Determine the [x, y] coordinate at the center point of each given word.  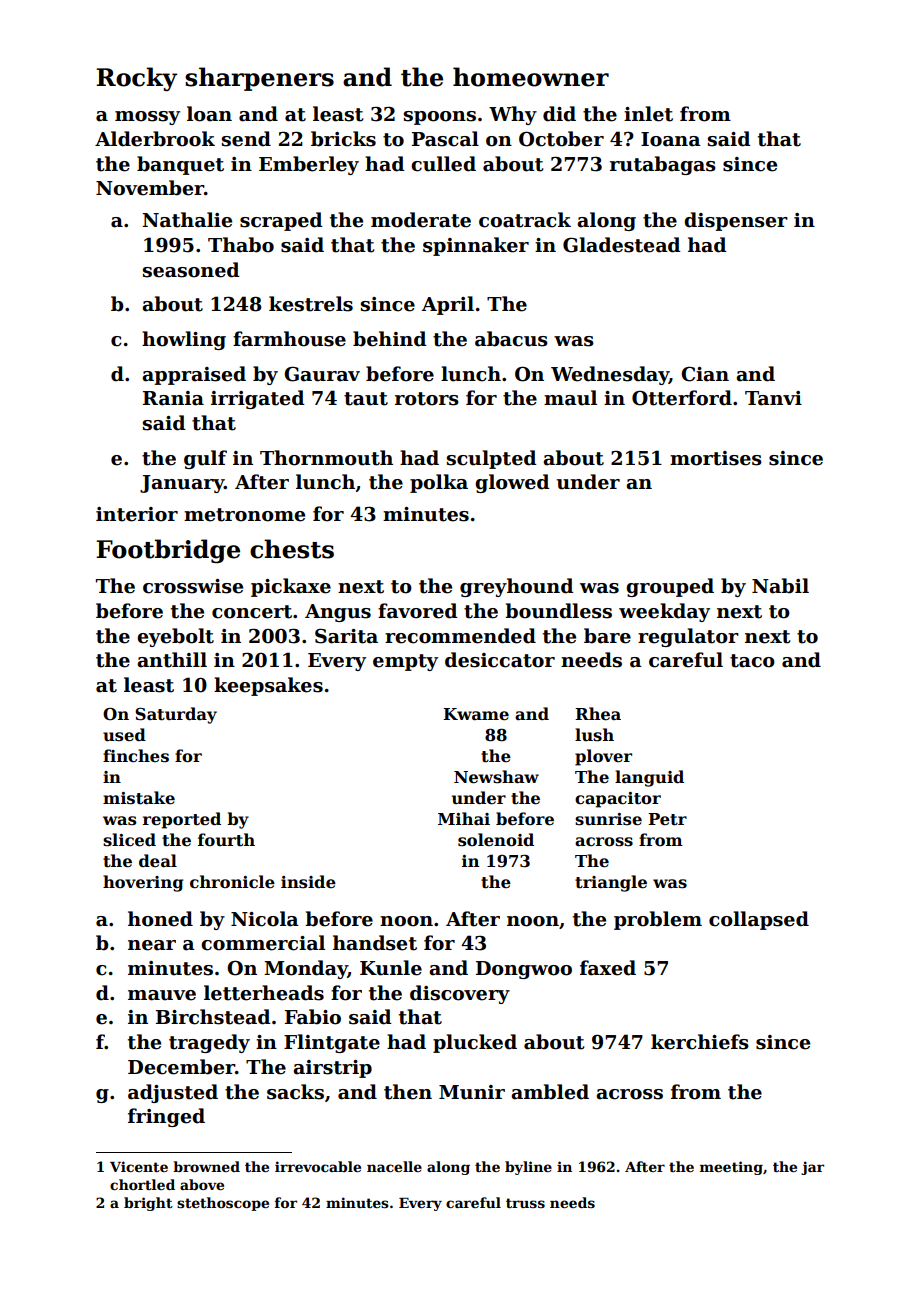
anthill [172, 660]
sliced [129, 840]
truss [525, 1203]
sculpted [492, 459]
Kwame [476, 714]
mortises [716, 458]
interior [137, 514]
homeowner [531, 77]
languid [649, 778]
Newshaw [496, 777]
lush [594, 735]
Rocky [136, 79]
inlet [648, 114]
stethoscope [223, 1204]
